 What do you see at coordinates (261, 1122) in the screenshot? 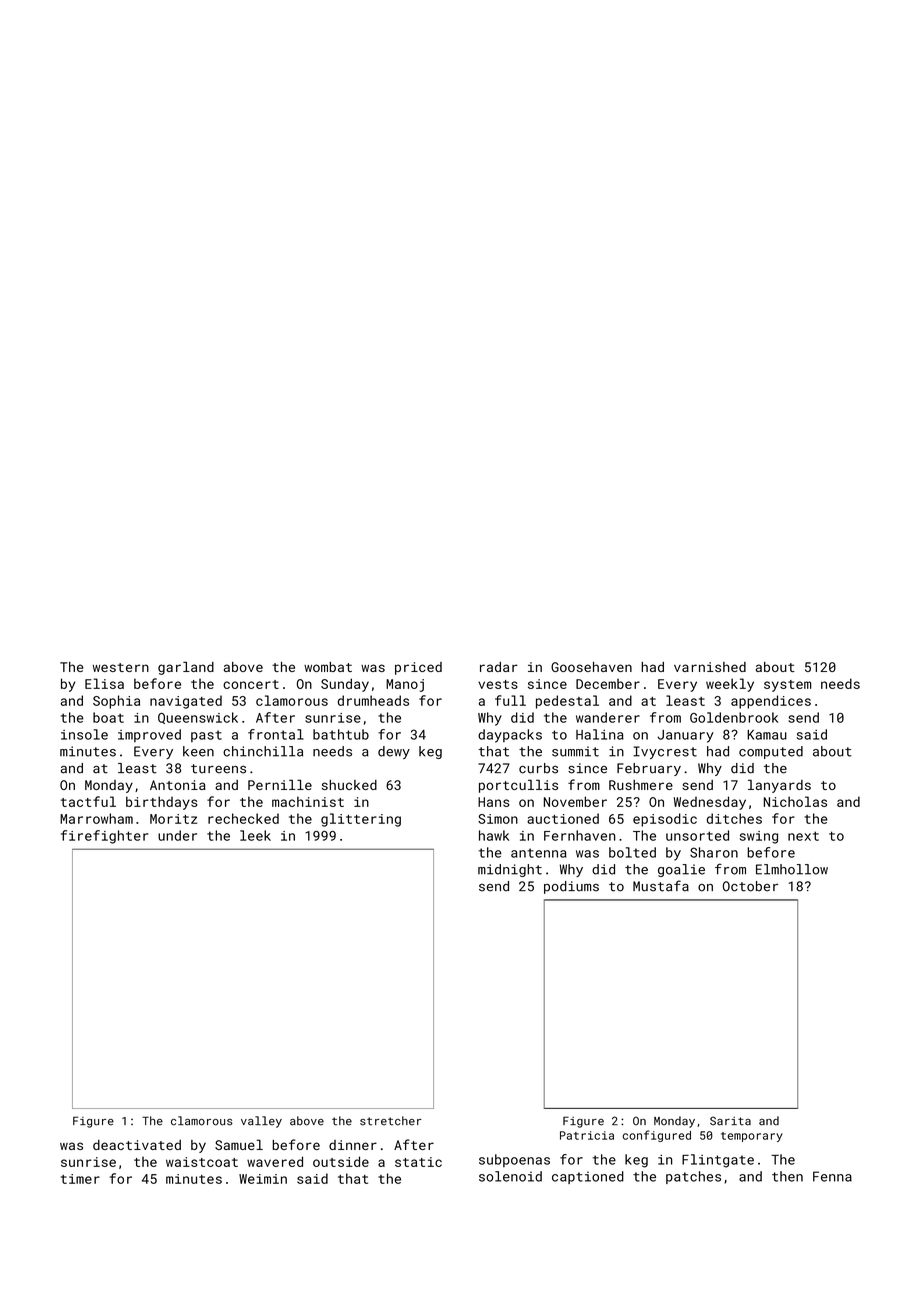
I see `valley` at bounding box center [261, 1122].
